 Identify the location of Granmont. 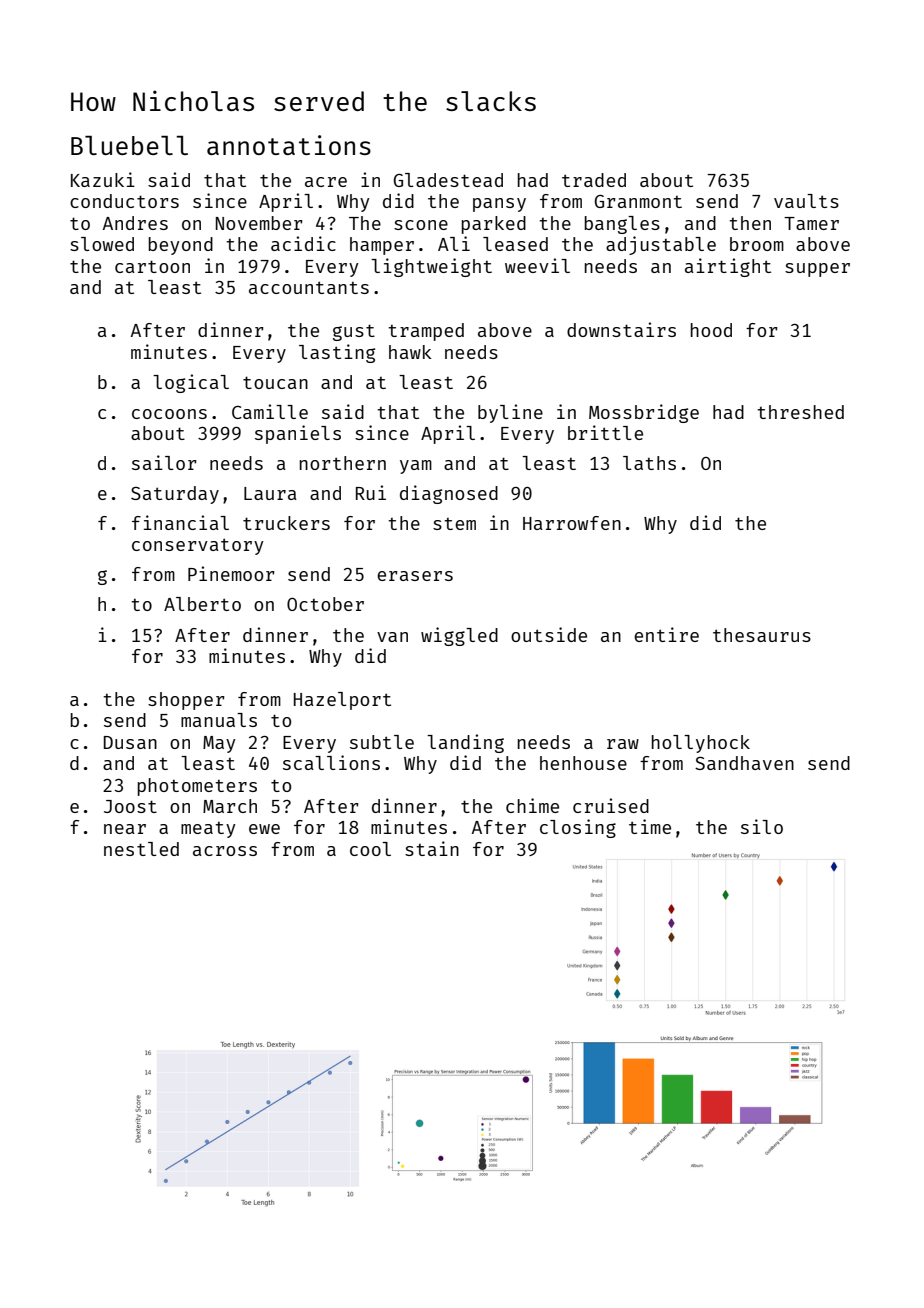
(638, 201).
